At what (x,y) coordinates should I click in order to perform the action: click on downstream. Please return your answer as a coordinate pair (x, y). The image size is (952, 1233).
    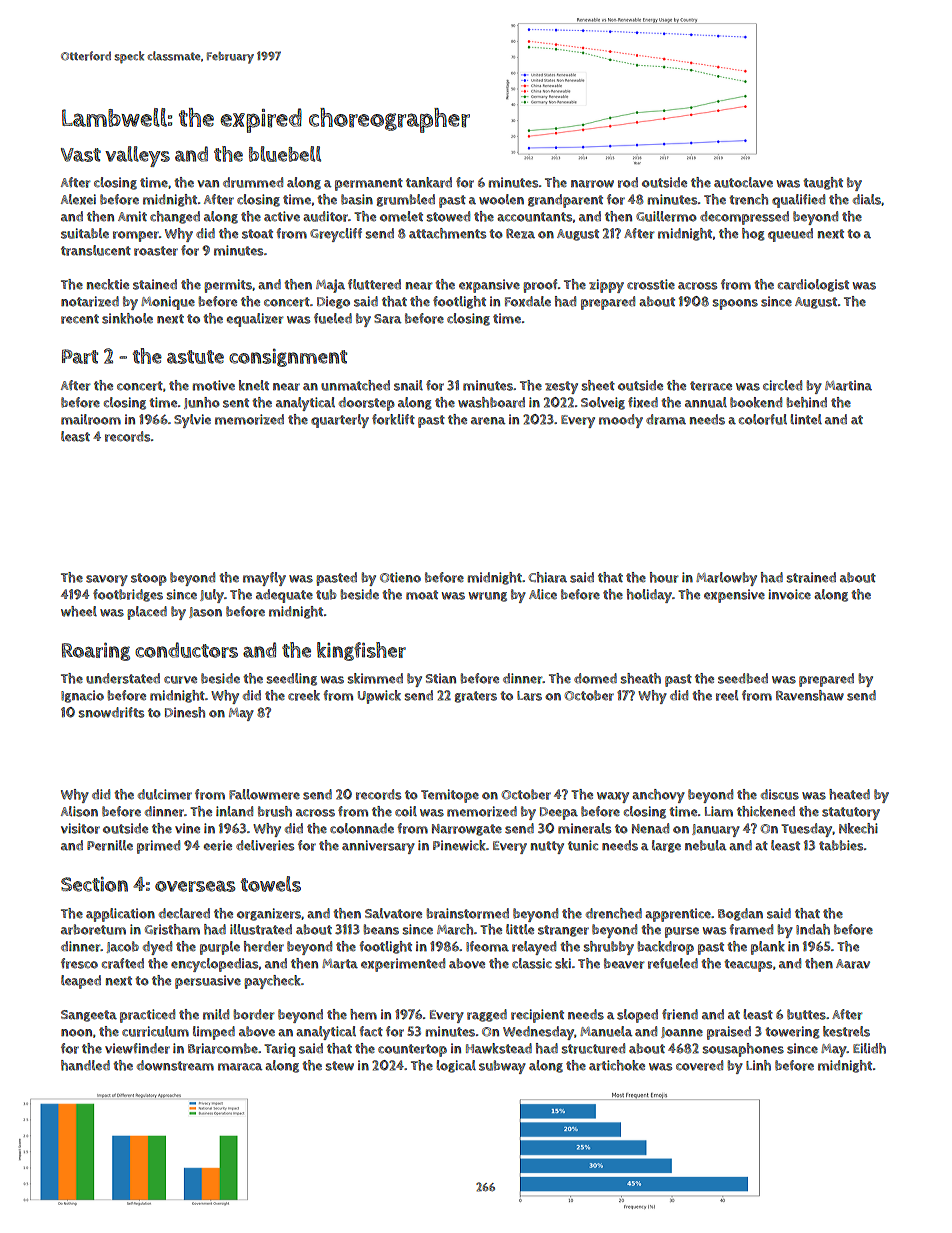
    Looking at the image, I should click on (175, 1065).
